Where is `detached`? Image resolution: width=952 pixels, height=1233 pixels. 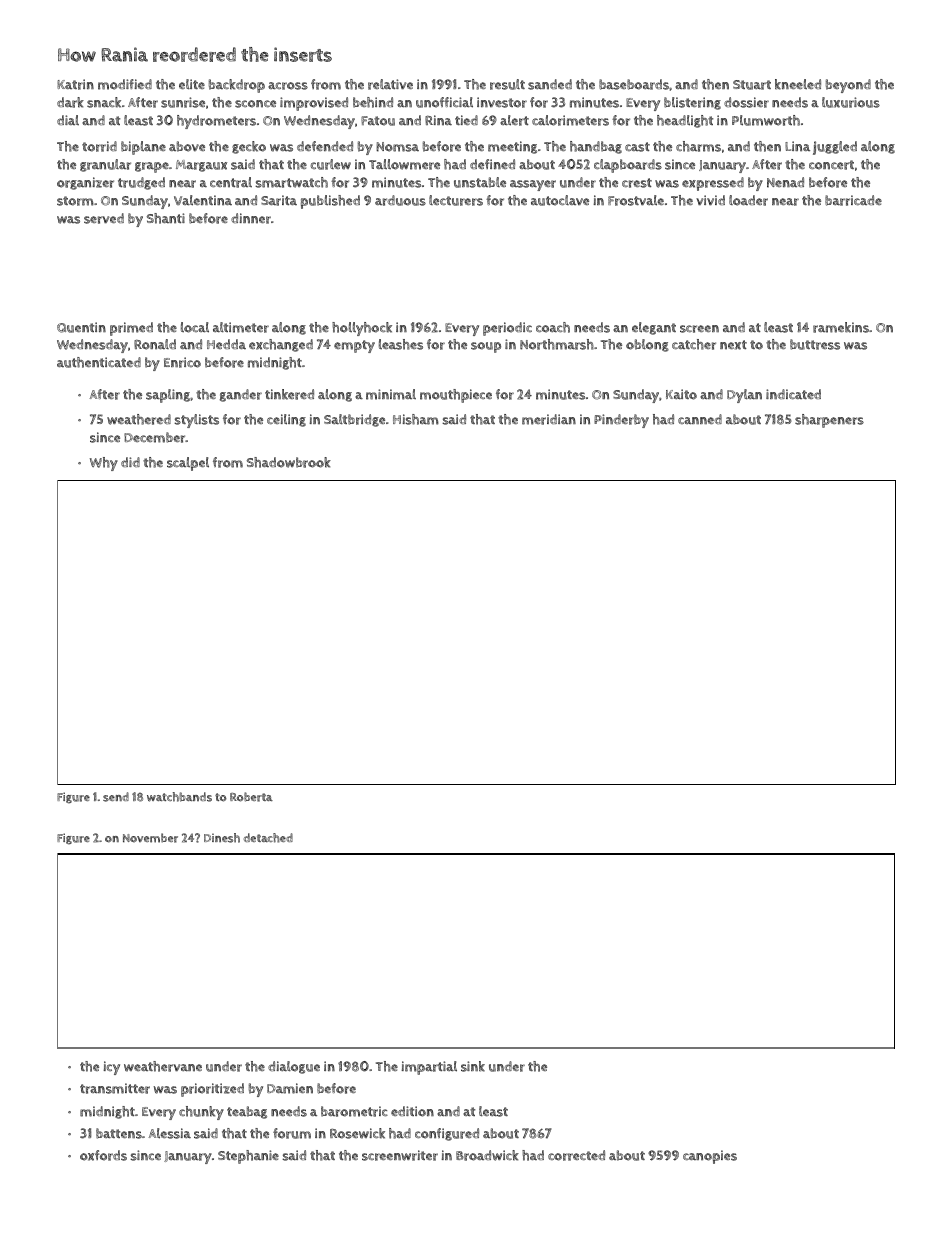 detached is located at coordinates (268, 838).
